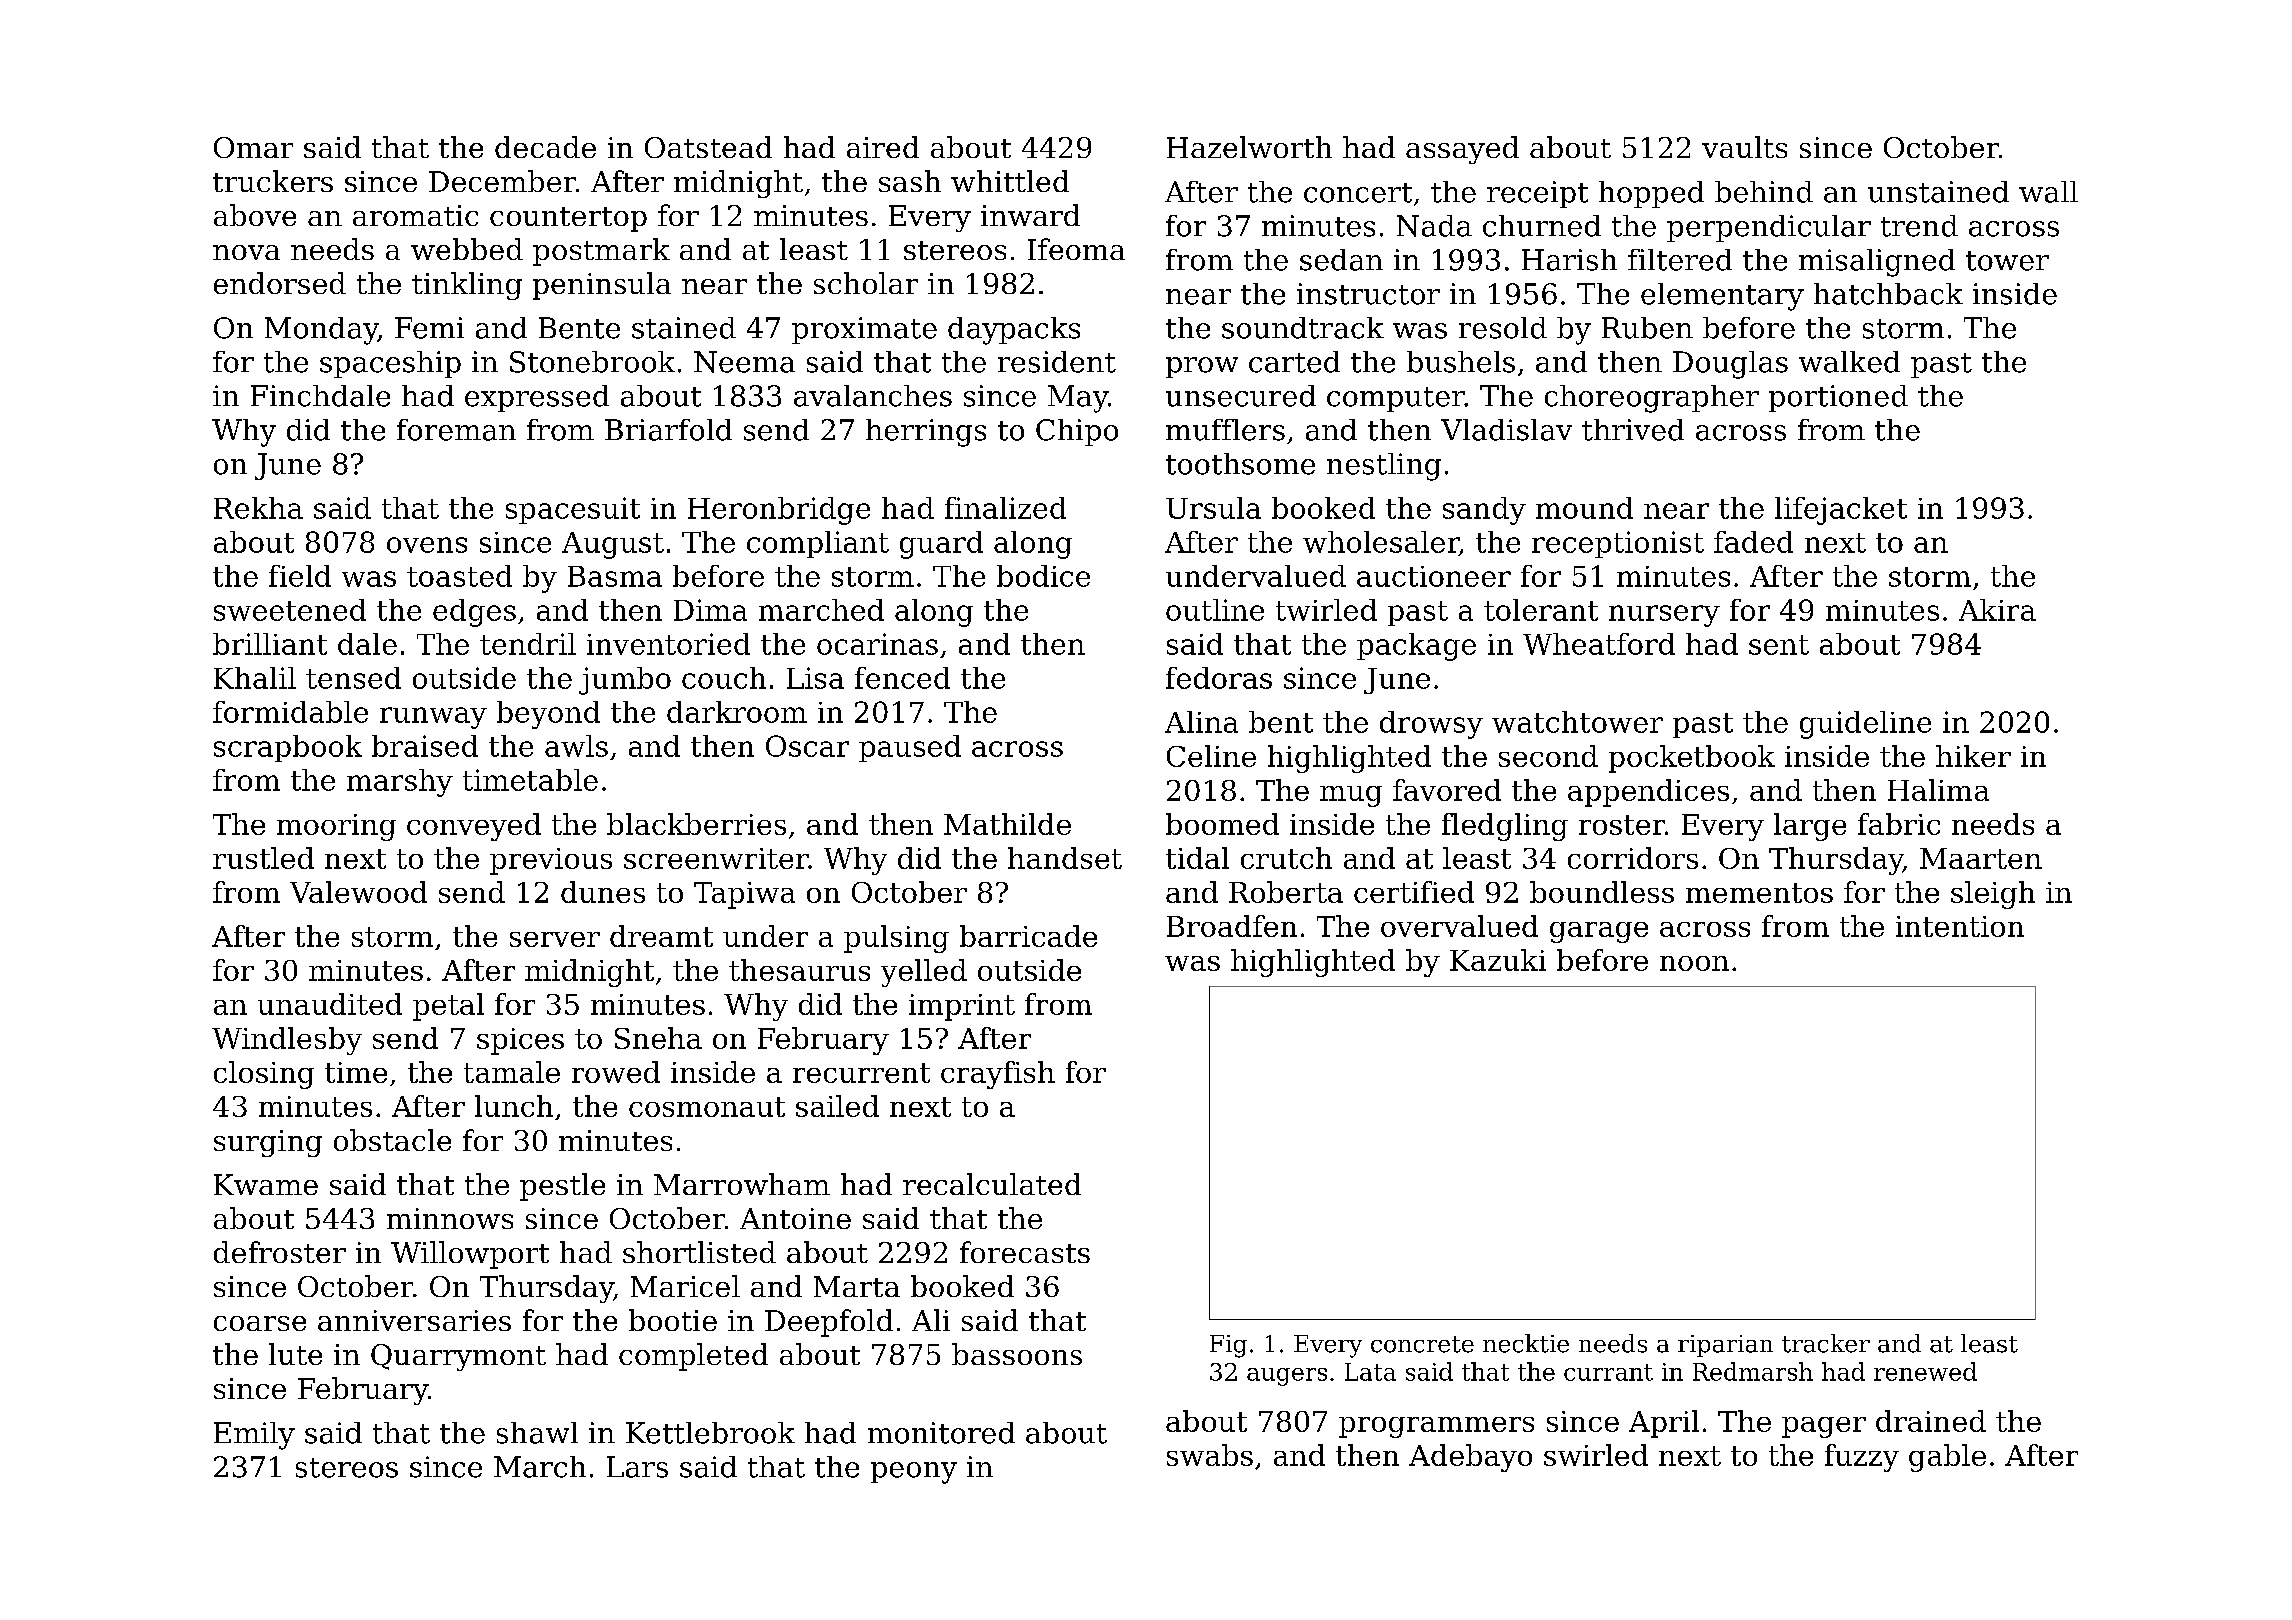 The width and height of the page is (2292, 1620). What do you see at coordinates (658, 1038) in the page?
I see `Sneha` at bounding box center [658, 1038].
